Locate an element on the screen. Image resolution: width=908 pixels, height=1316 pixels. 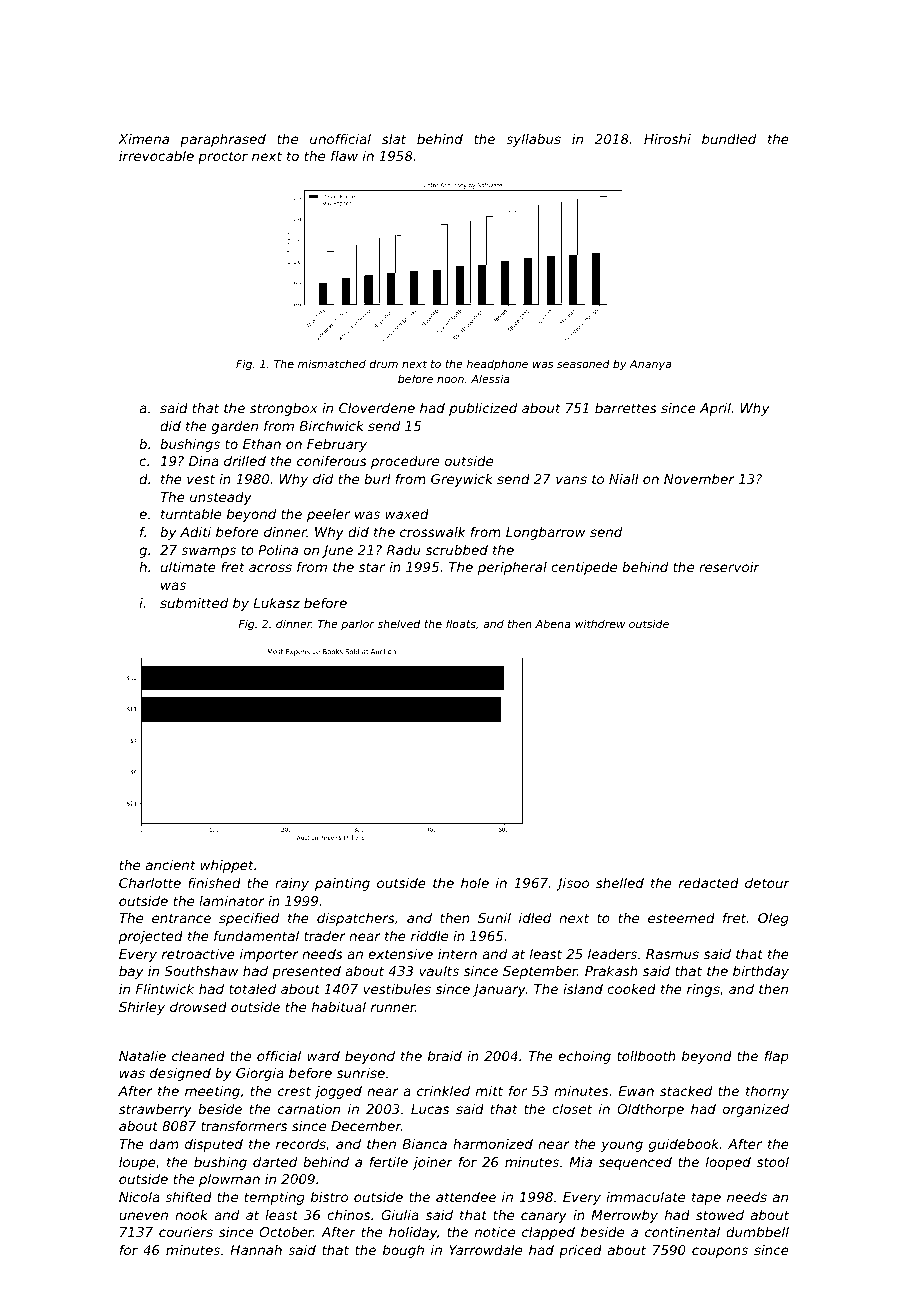
paraphrased is located at coordinates (223, 140).
